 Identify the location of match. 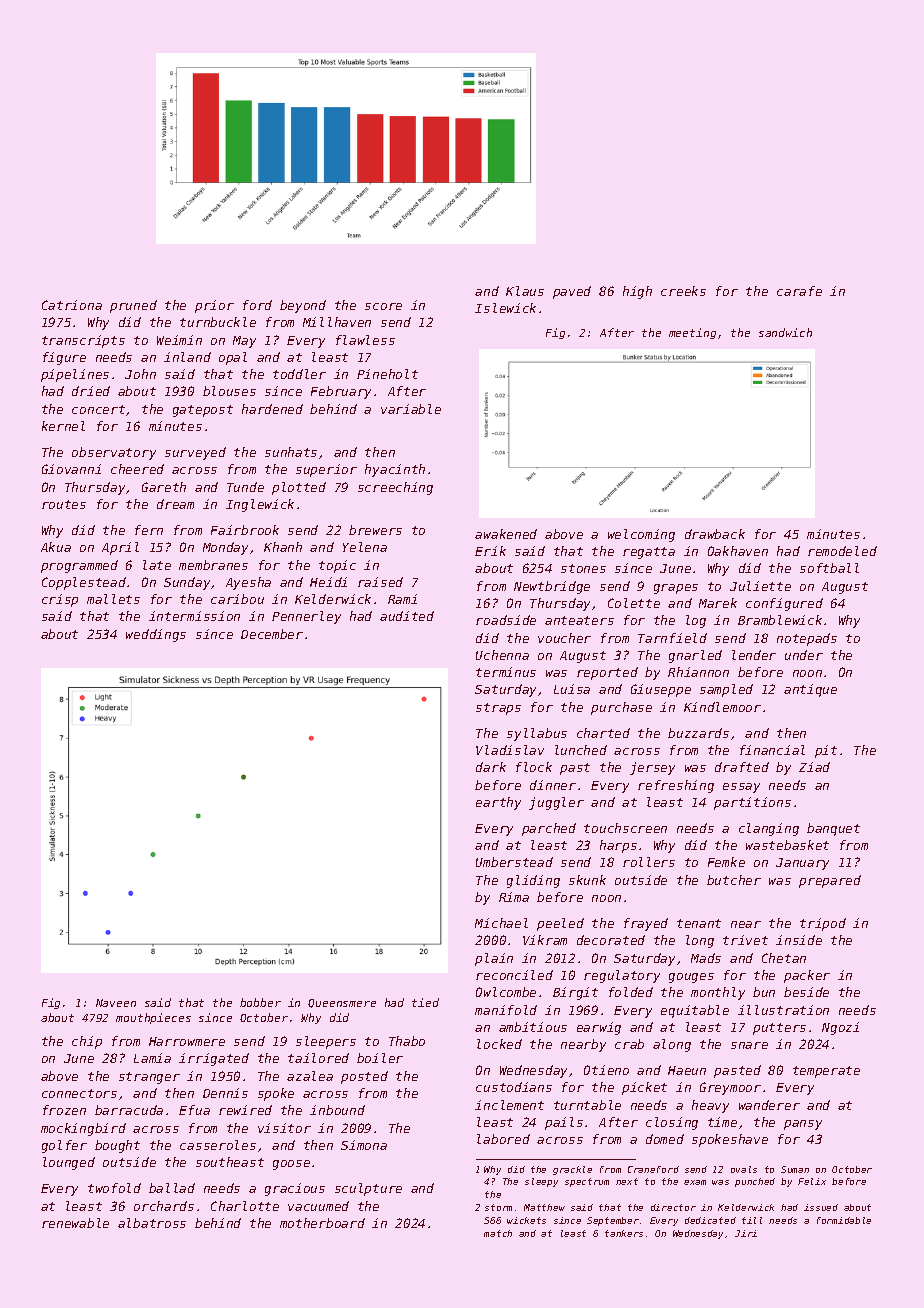
(498, 1233).
